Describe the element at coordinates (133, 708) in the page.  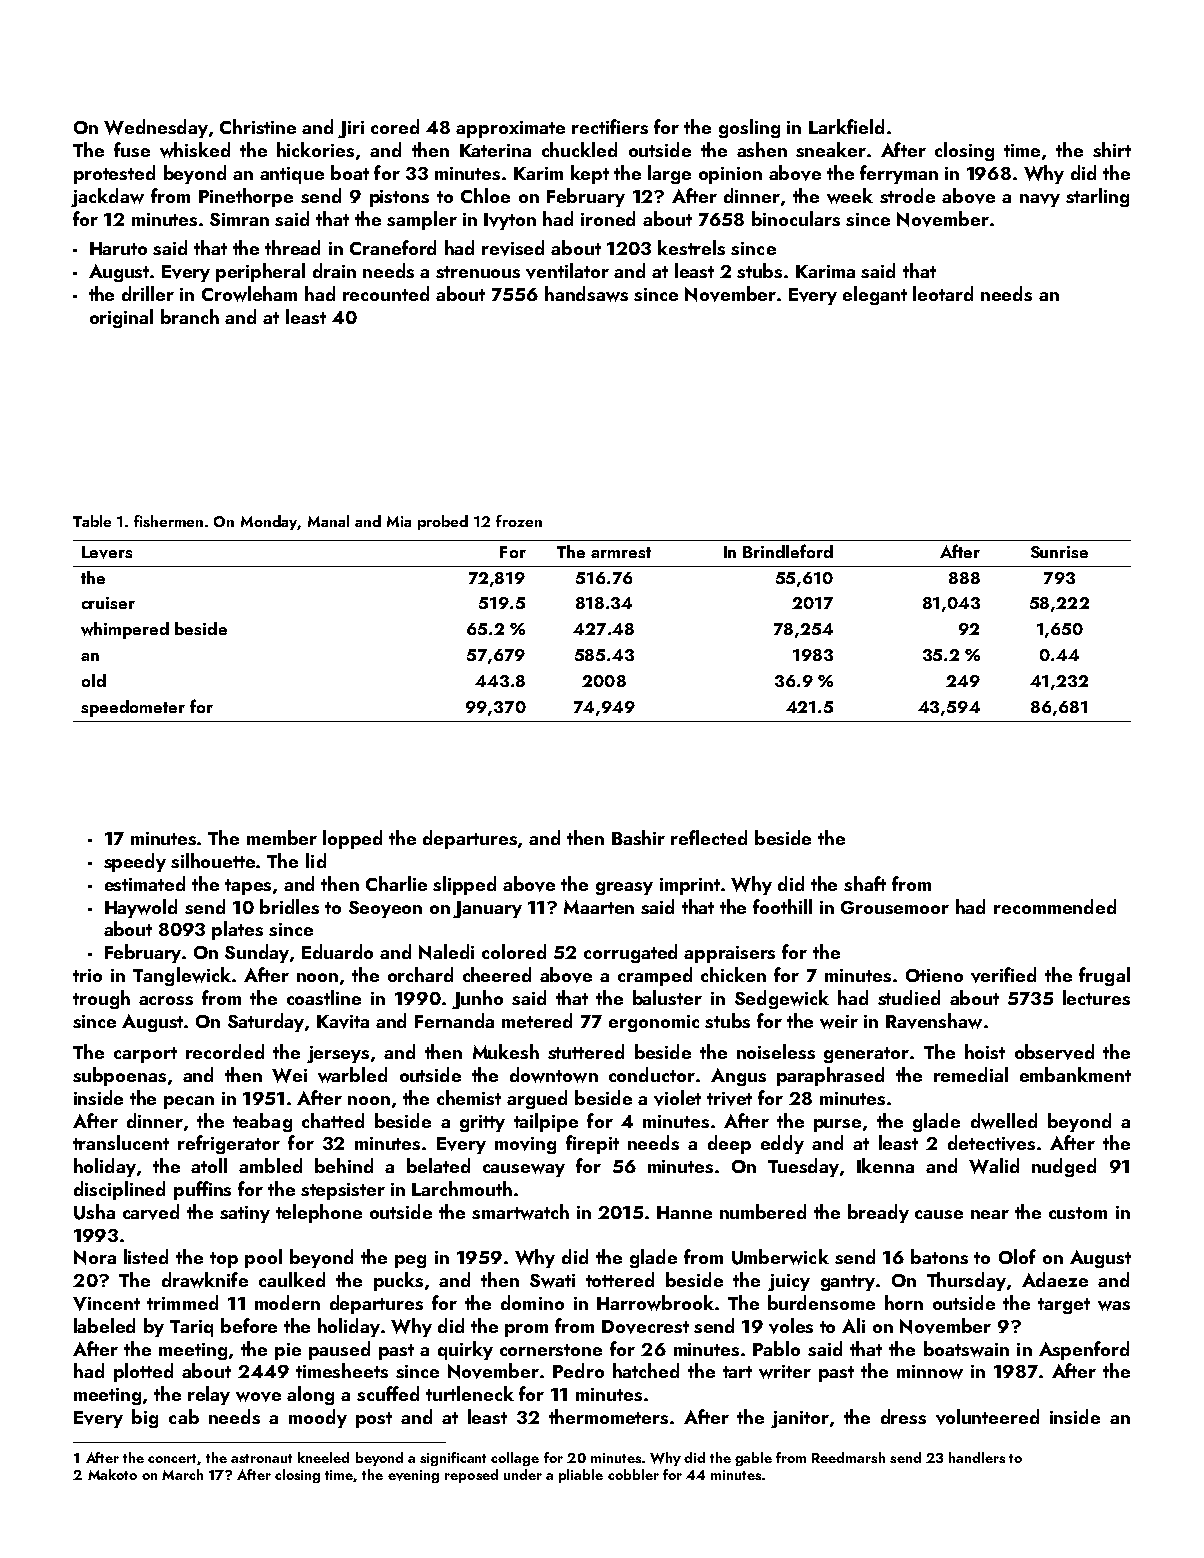
I see `speedometer` at that location.
